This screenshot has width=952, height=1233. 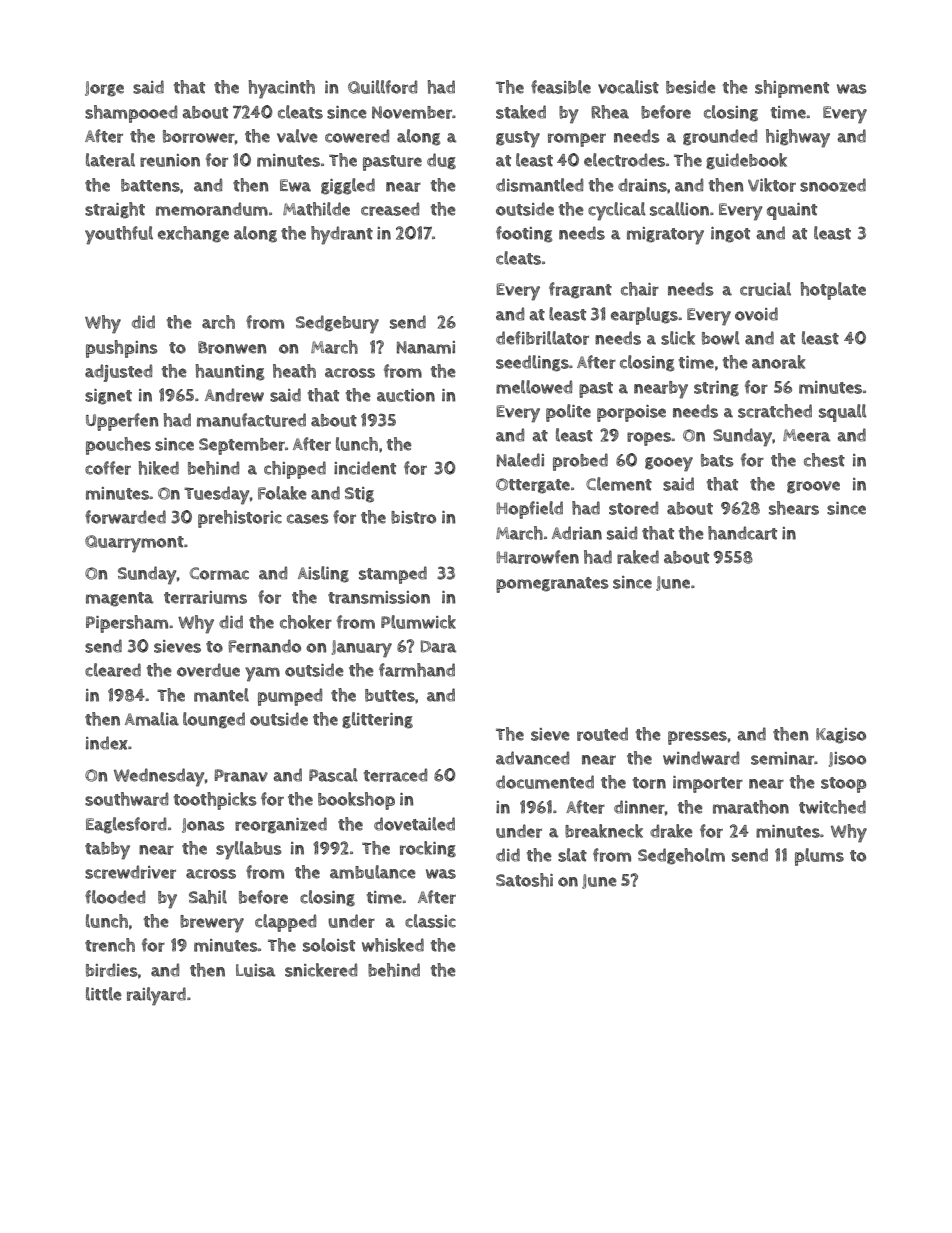 What do you see at coordinates (572, 855) in the screenshot?
I see `slat` at bounding box center [572, 855].
